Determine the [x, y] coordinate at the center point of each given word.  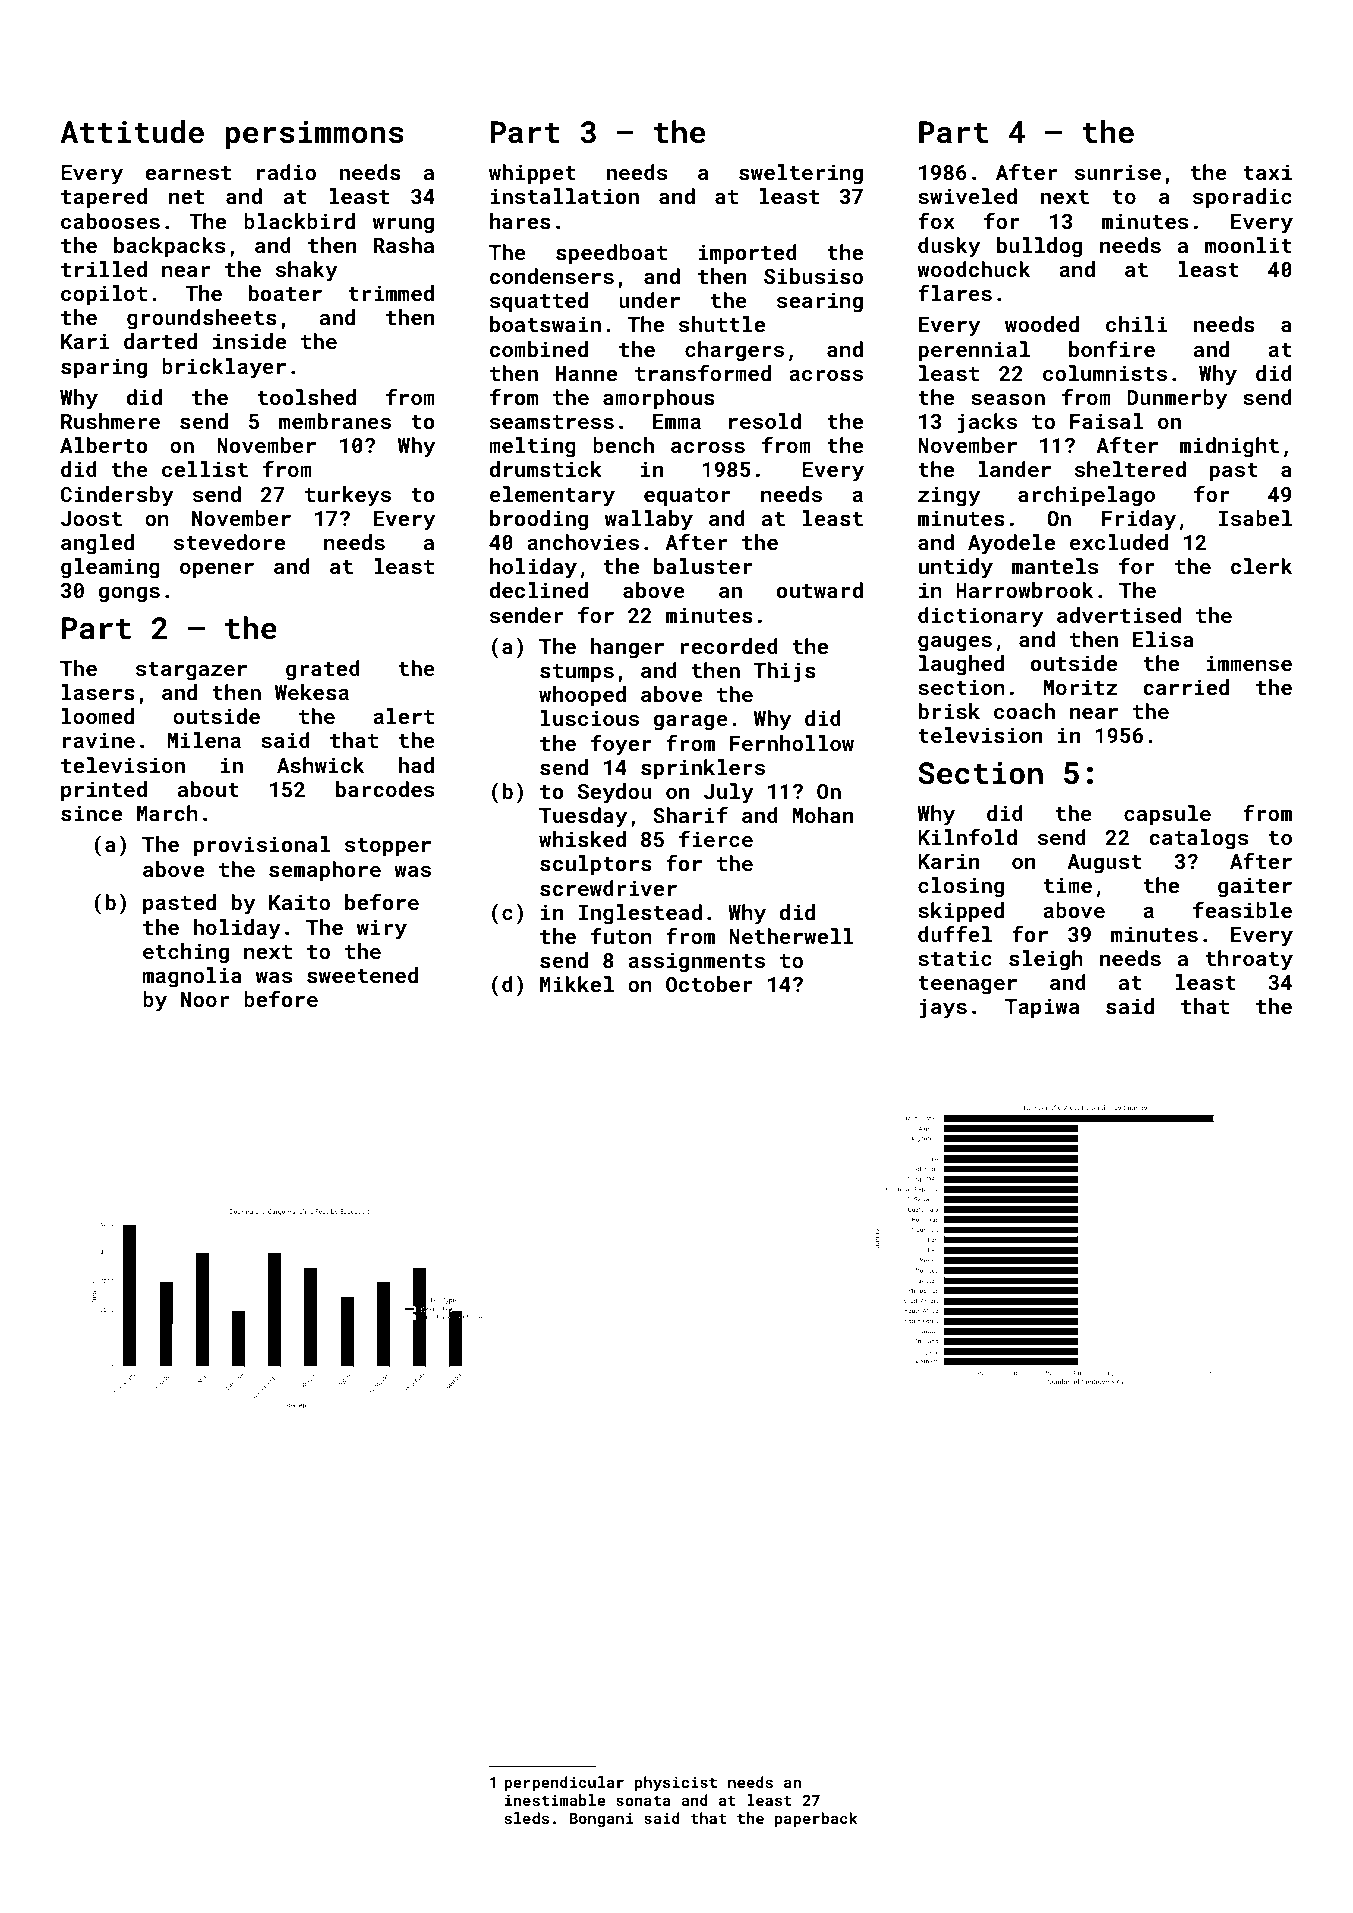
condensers [552, 276]
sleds [526, 1818]
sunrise [1118, 172]
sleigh [1046, 960]
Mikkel [577, 984]
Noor [205, 999]
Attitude [132, 132]
